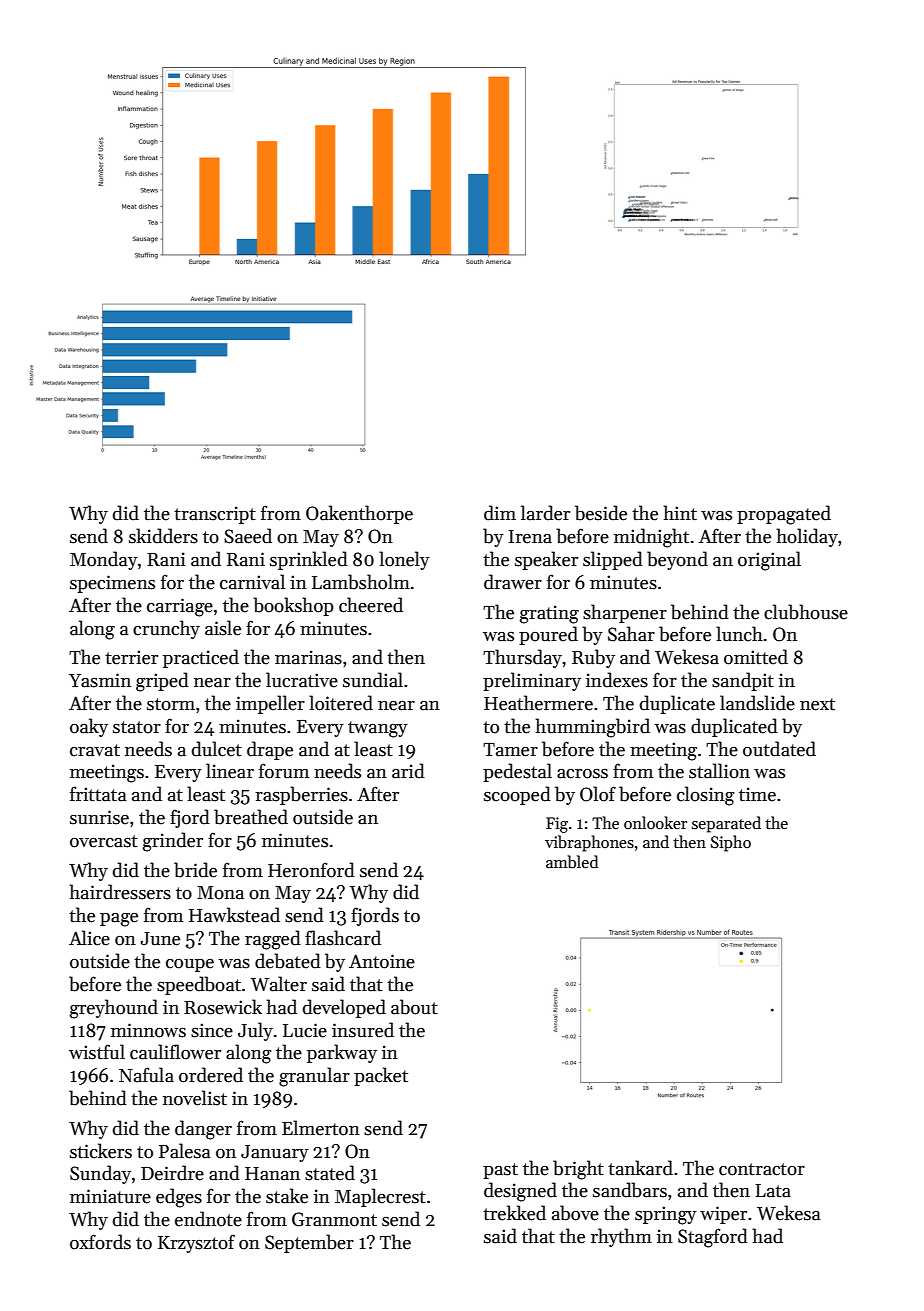  What do you see at coordinates (104, 841) in the page?
I see `overcast` at bounding box center [104, 841].
